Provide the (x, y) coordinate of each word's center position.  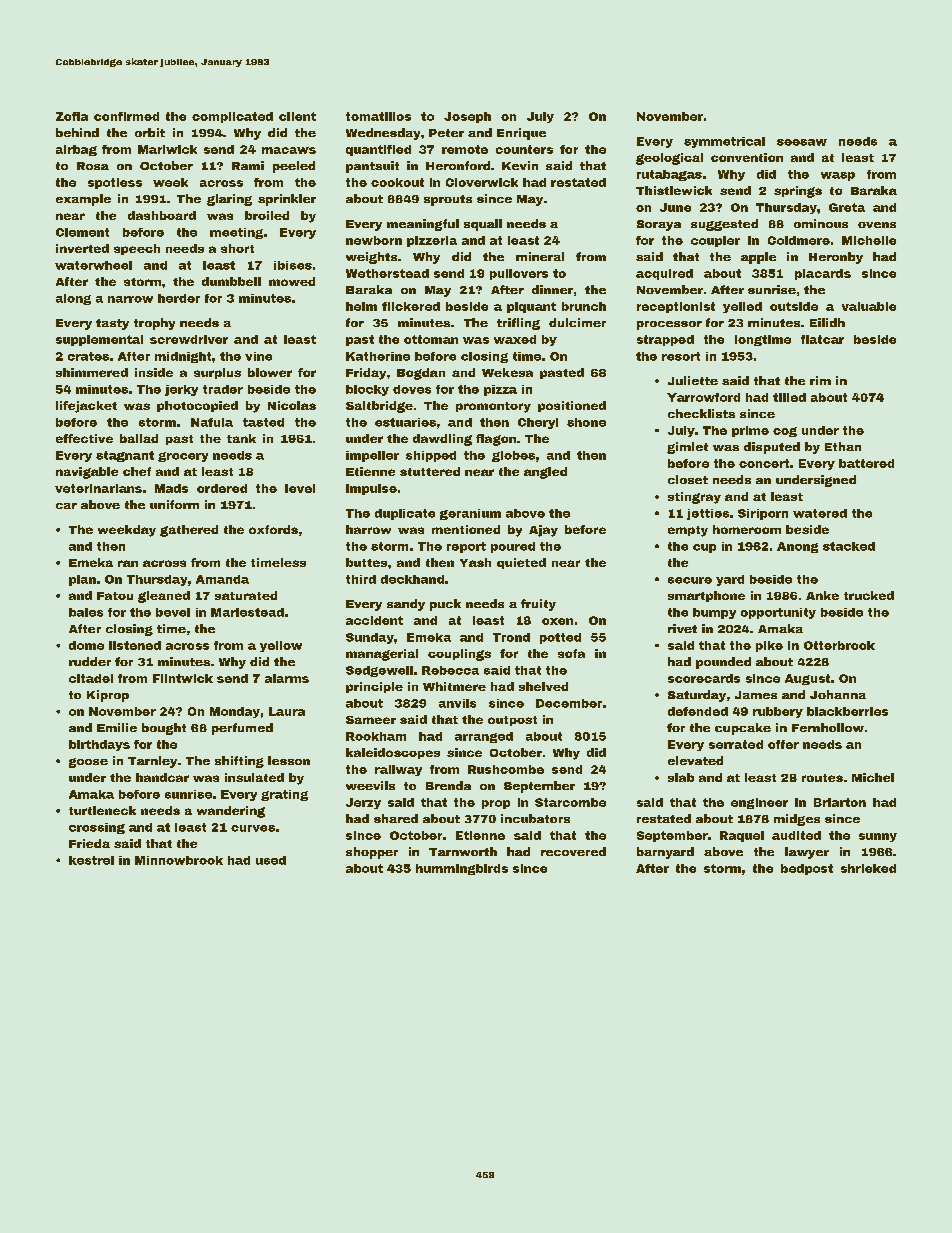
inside (154, 372)
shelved (543, 686)
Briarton (840, 802)
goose (88, 763)
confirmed (126, 116)
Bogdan (421, 374)
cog (785, 432)
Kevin (520, 165)
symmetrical (724, 142)
